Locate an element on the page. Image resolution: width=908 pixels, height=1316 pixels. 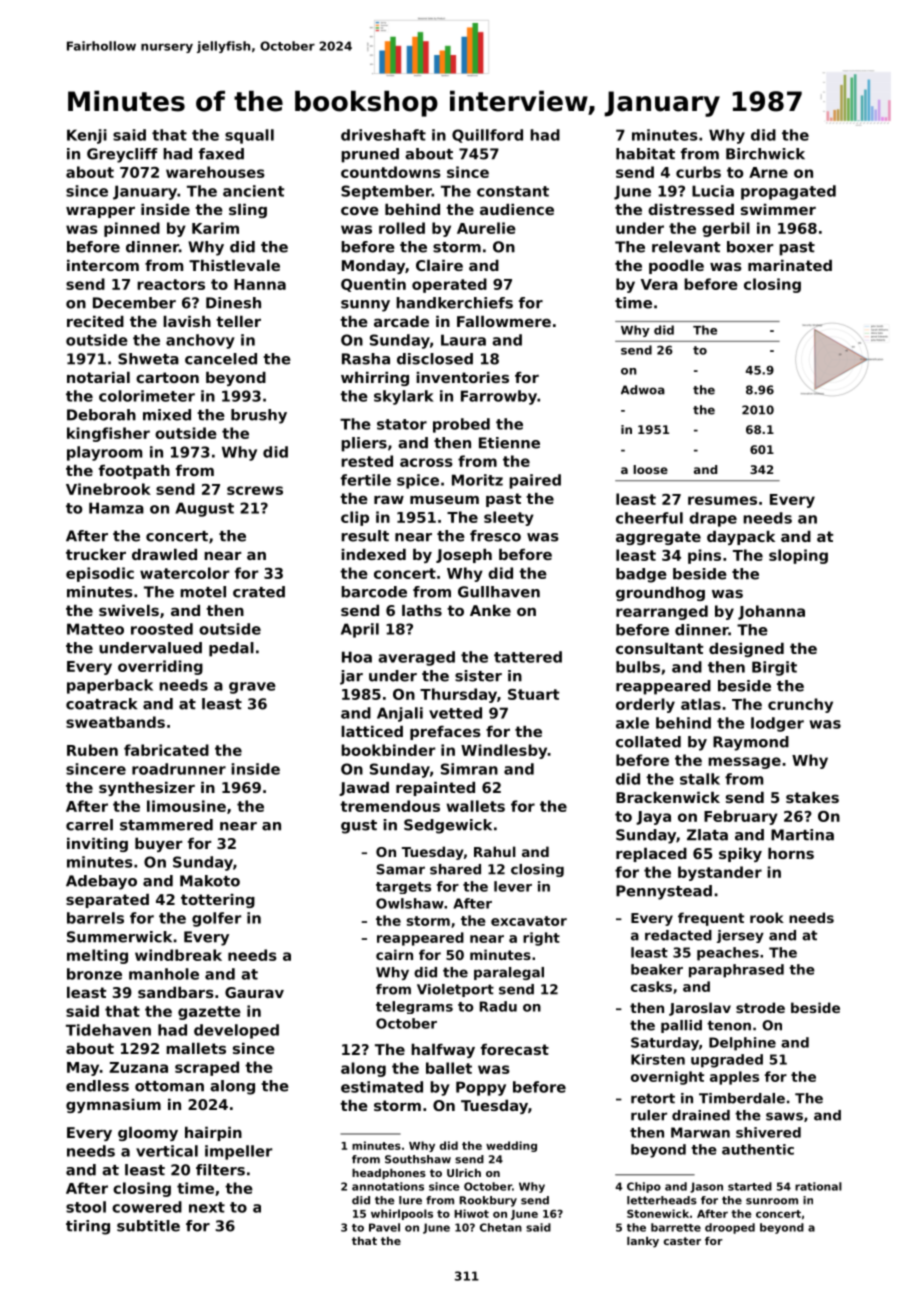
wrapper is located at coordinates (100, 212).
